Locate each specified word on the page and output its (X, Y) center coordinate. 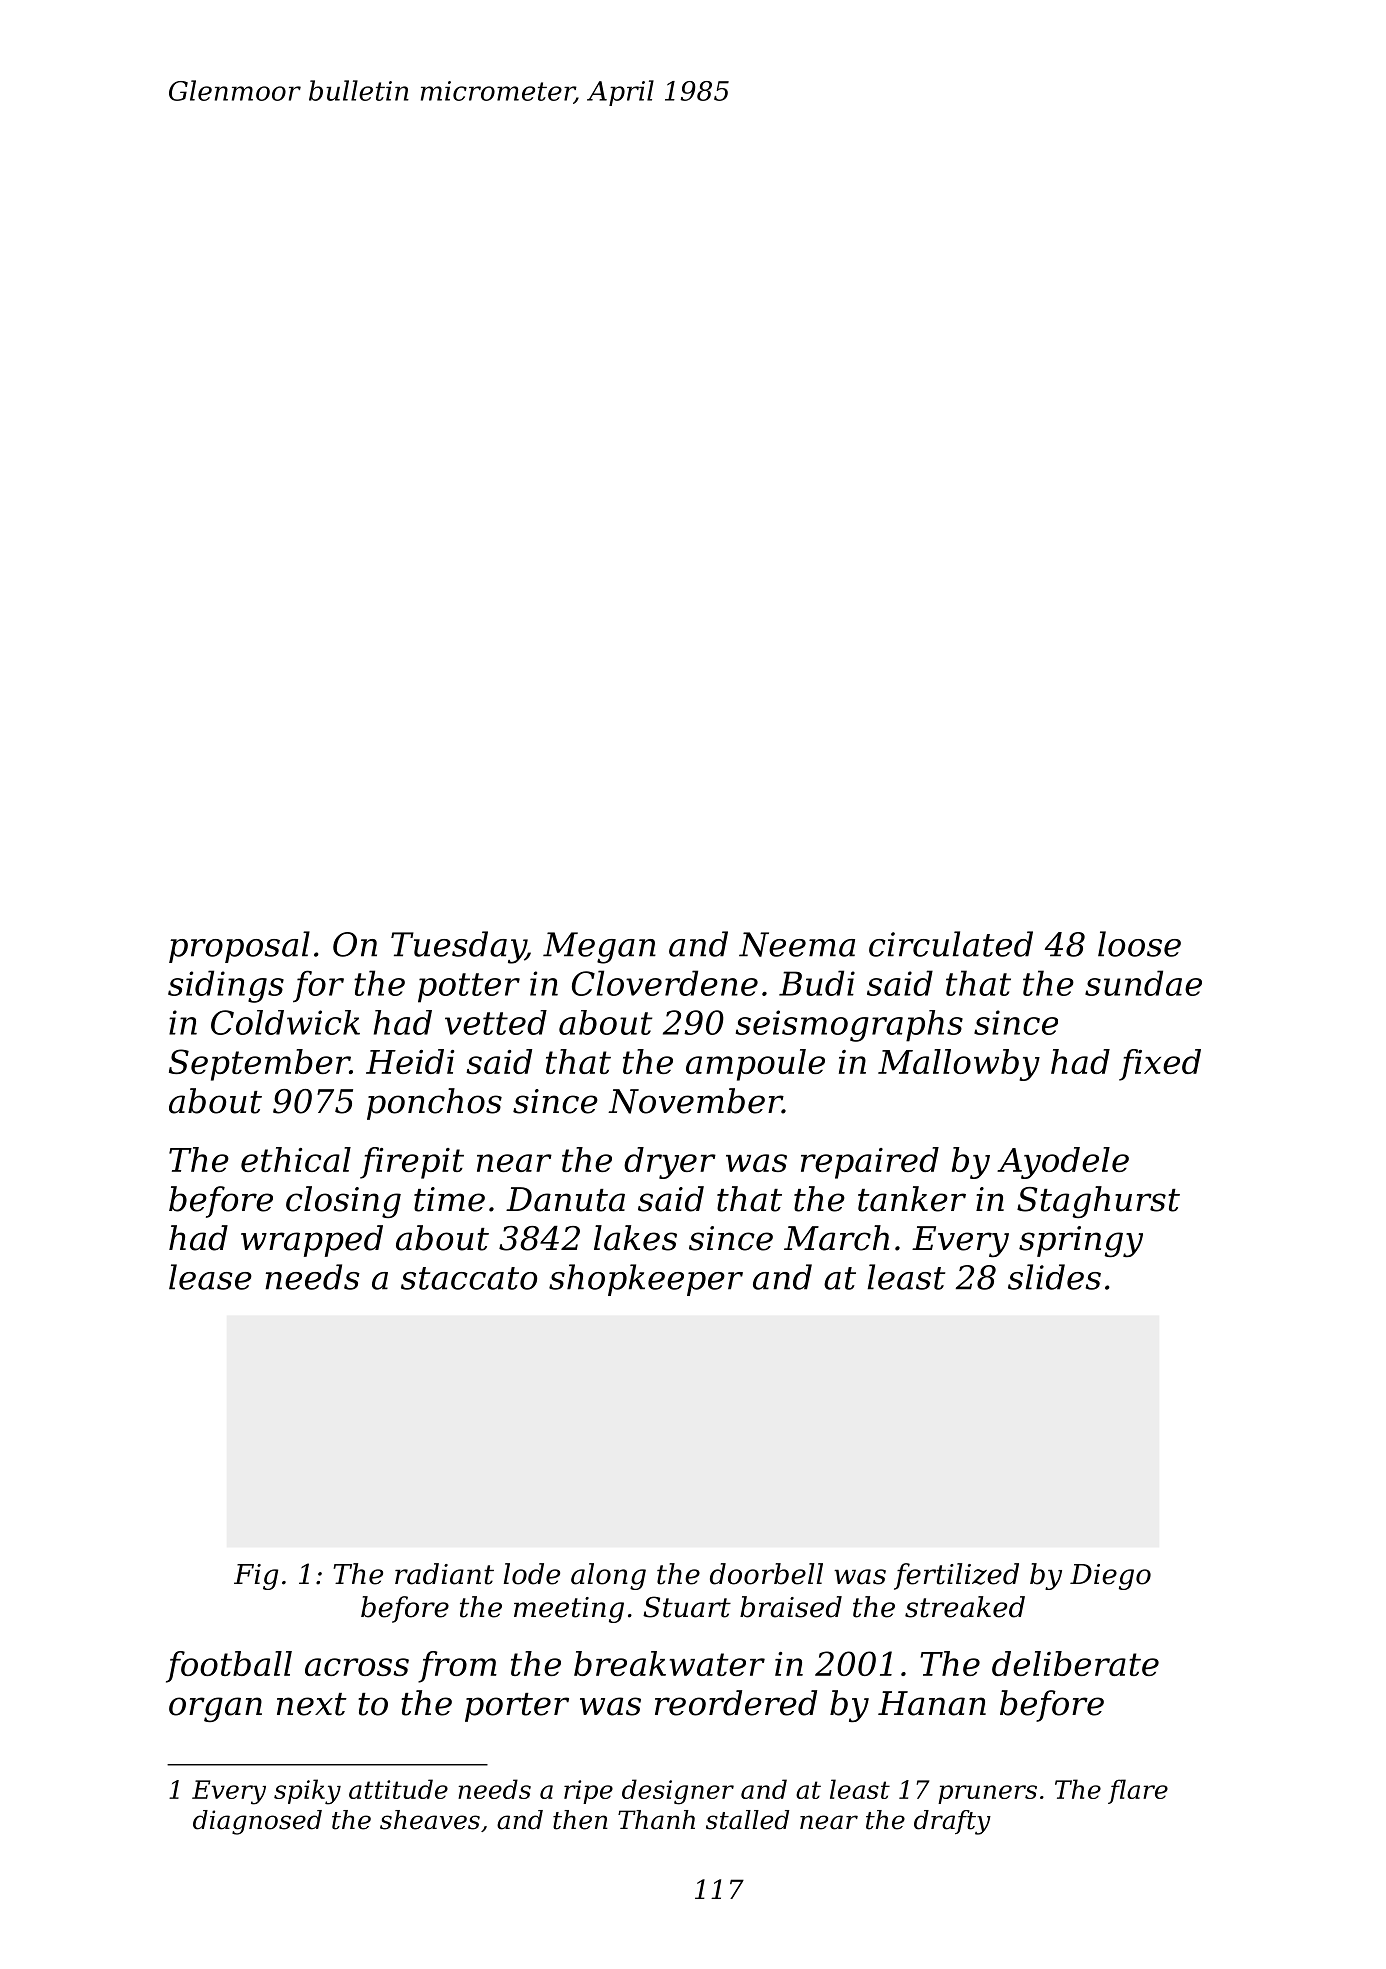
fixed (1160, 1065)
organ (215, 1709)
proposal (239, 947)
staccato (469, 1278)
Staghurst (1098, 1202)
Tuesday (458, 947)
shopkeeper (646, 1280)
